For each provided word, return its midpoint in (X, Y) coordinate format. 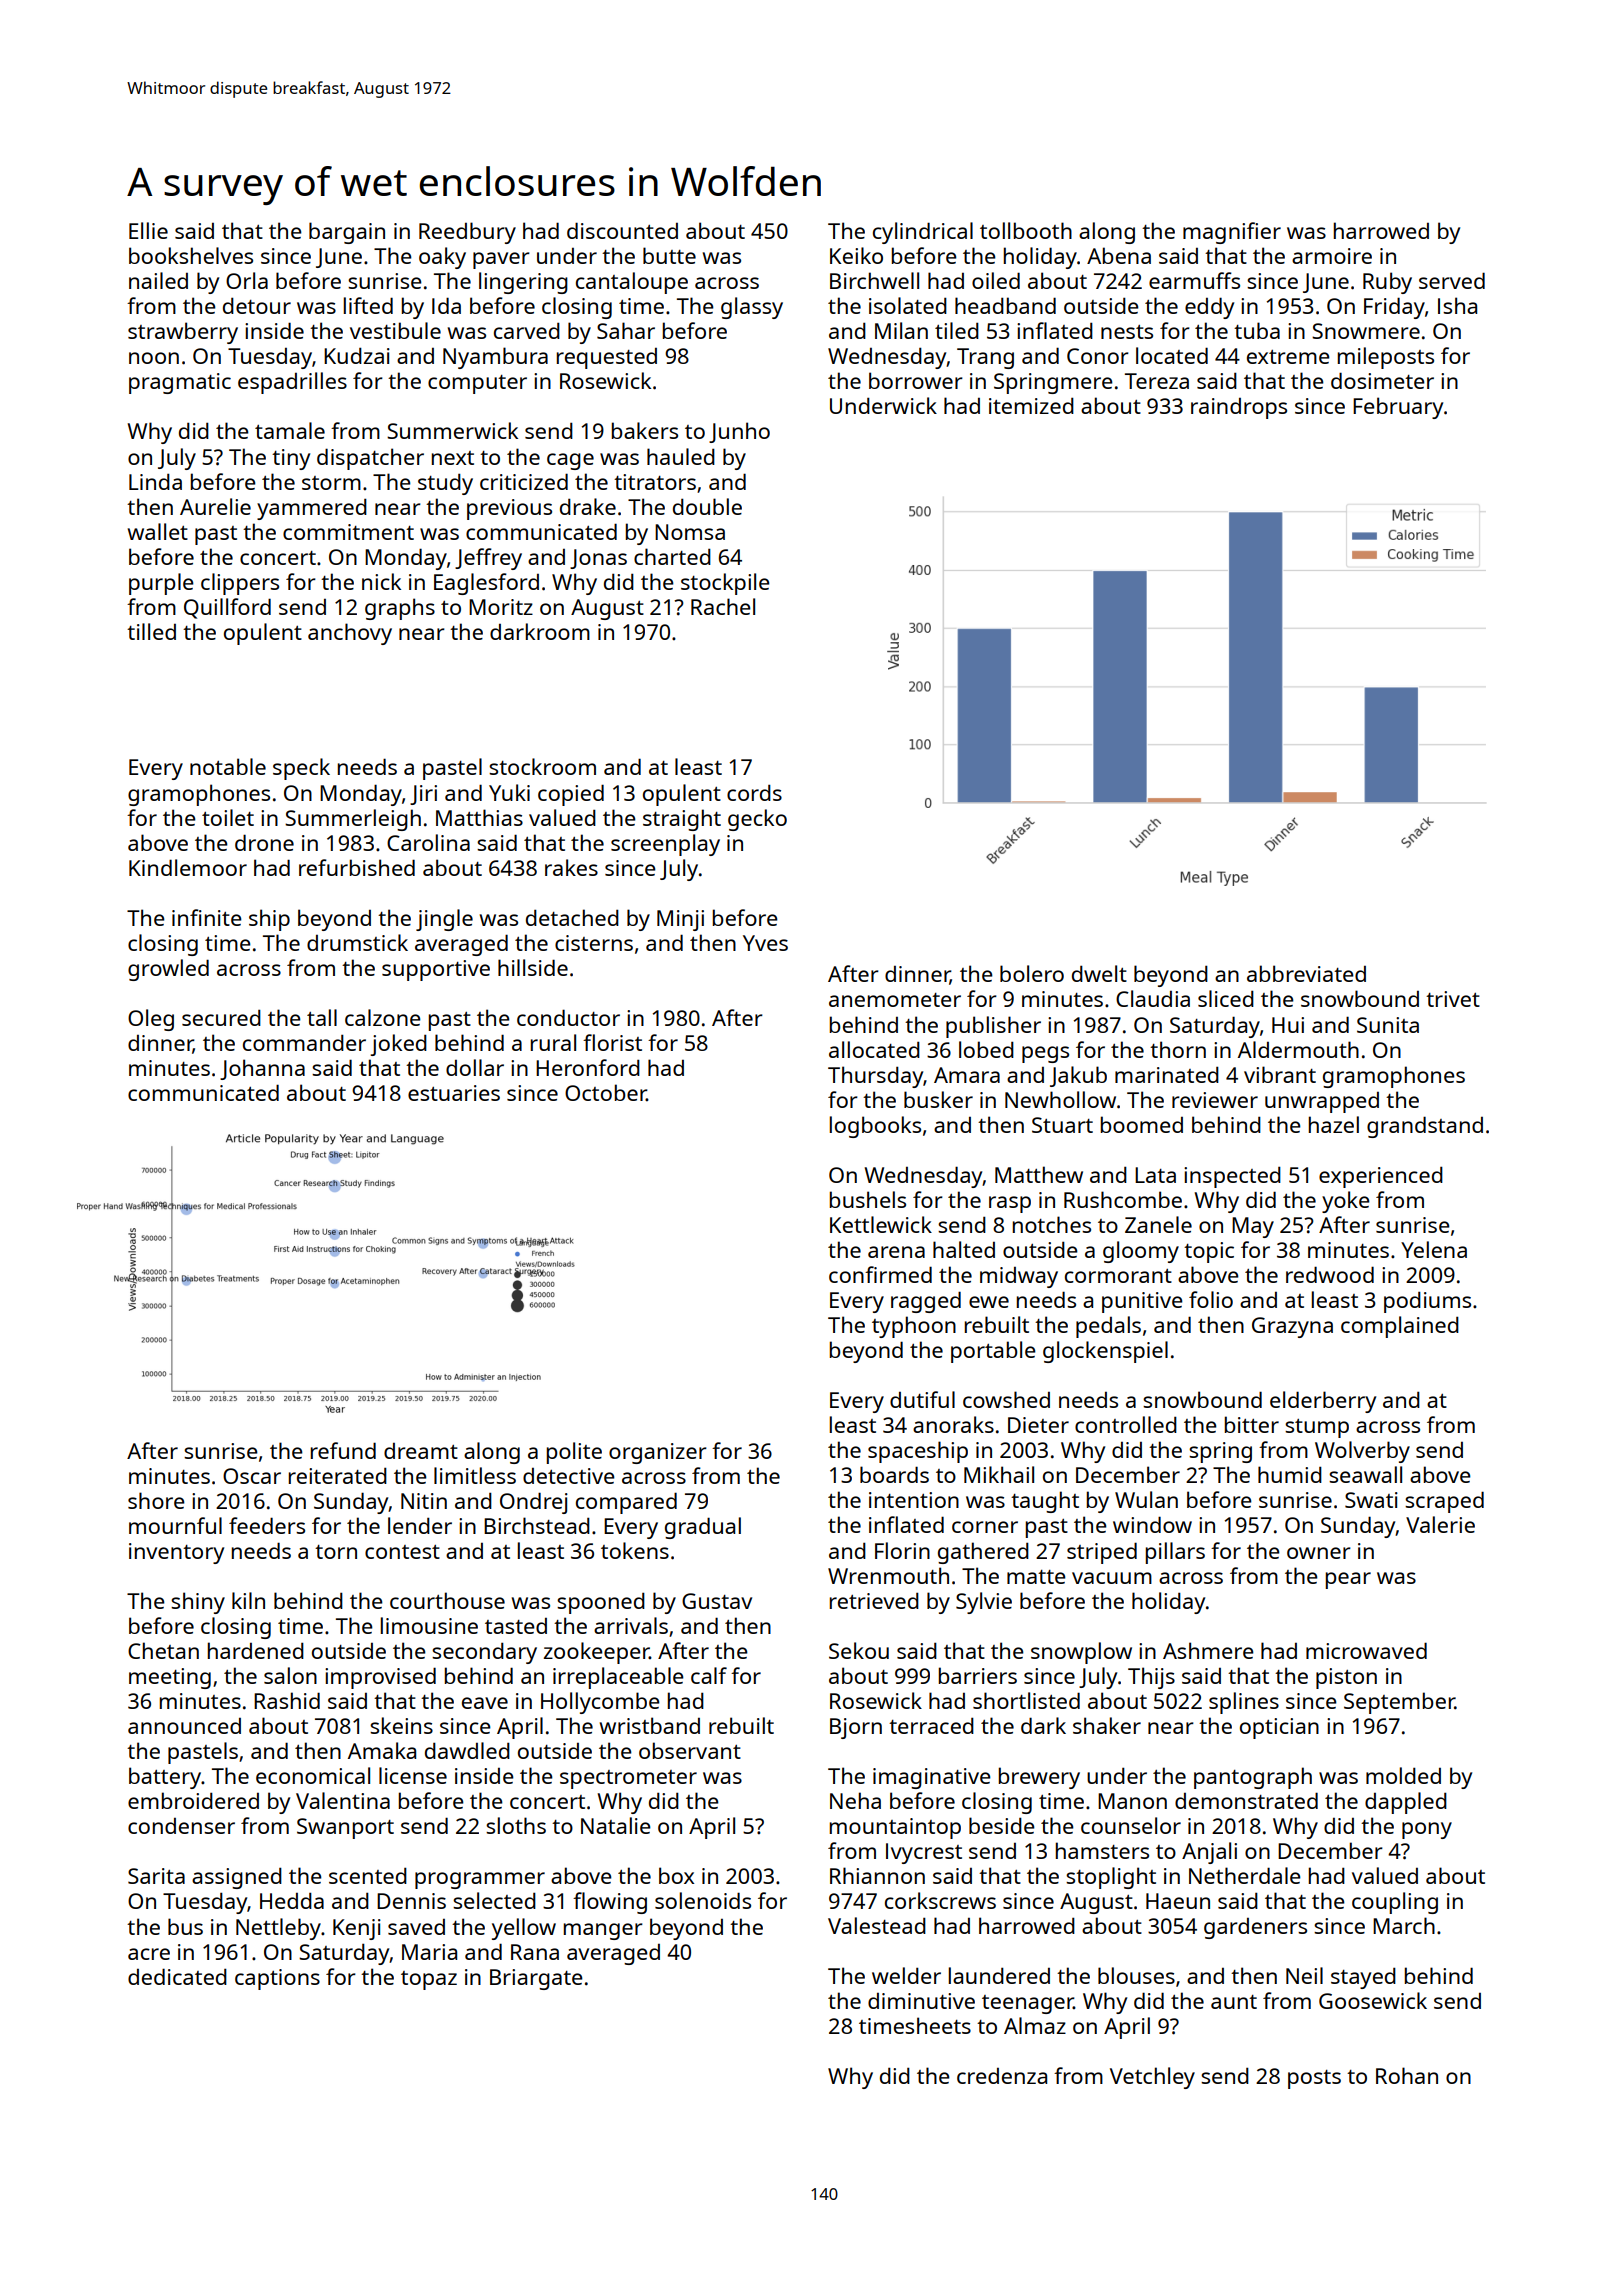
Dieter (1038, 1425)
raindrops (1239, 408)
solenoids (703, 1900)
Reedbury (467, 233)
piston (1346, 1678)
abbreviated (1306, 973)
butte (669, 255)
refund (343, 1450)
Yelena (1434, 1249)
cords (754, 792)
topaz (429, 1980)
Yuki (509, 792)
